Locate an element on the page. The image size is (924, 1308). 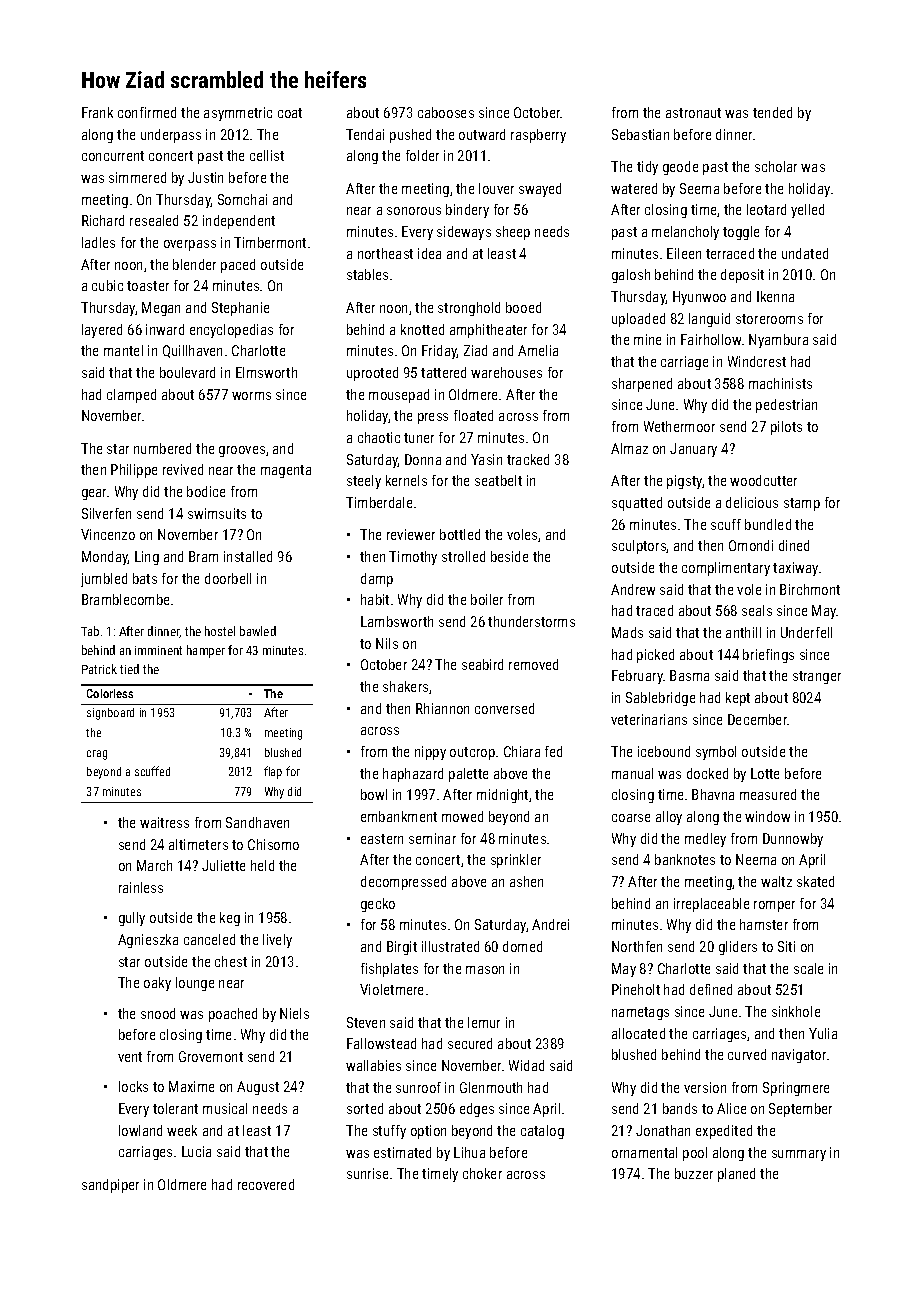
flap is located at coordinates (273, 772).
